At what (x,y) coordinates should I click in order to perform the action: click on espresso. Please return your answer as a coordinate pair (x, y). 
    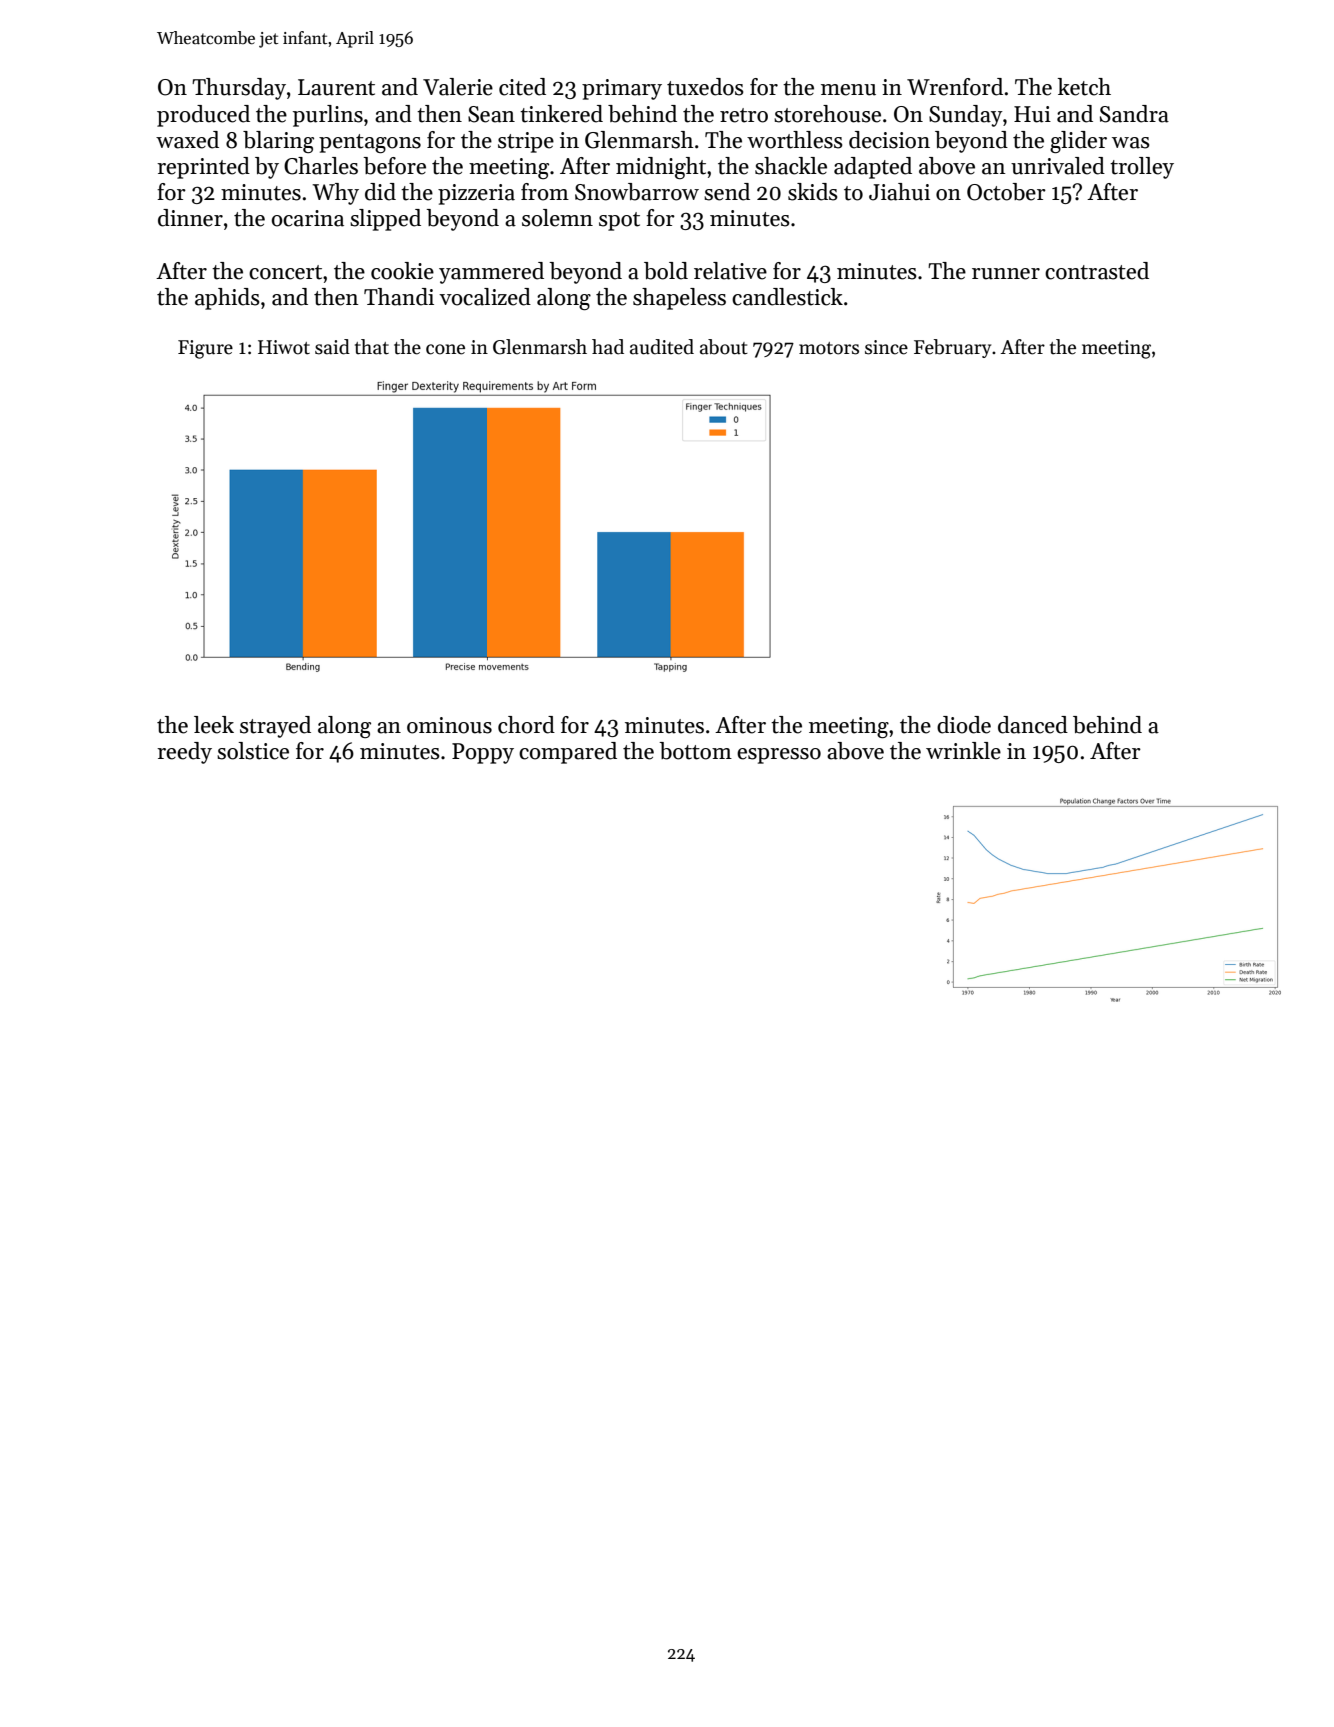
    Looking at the image, I should click on (779, 756).
